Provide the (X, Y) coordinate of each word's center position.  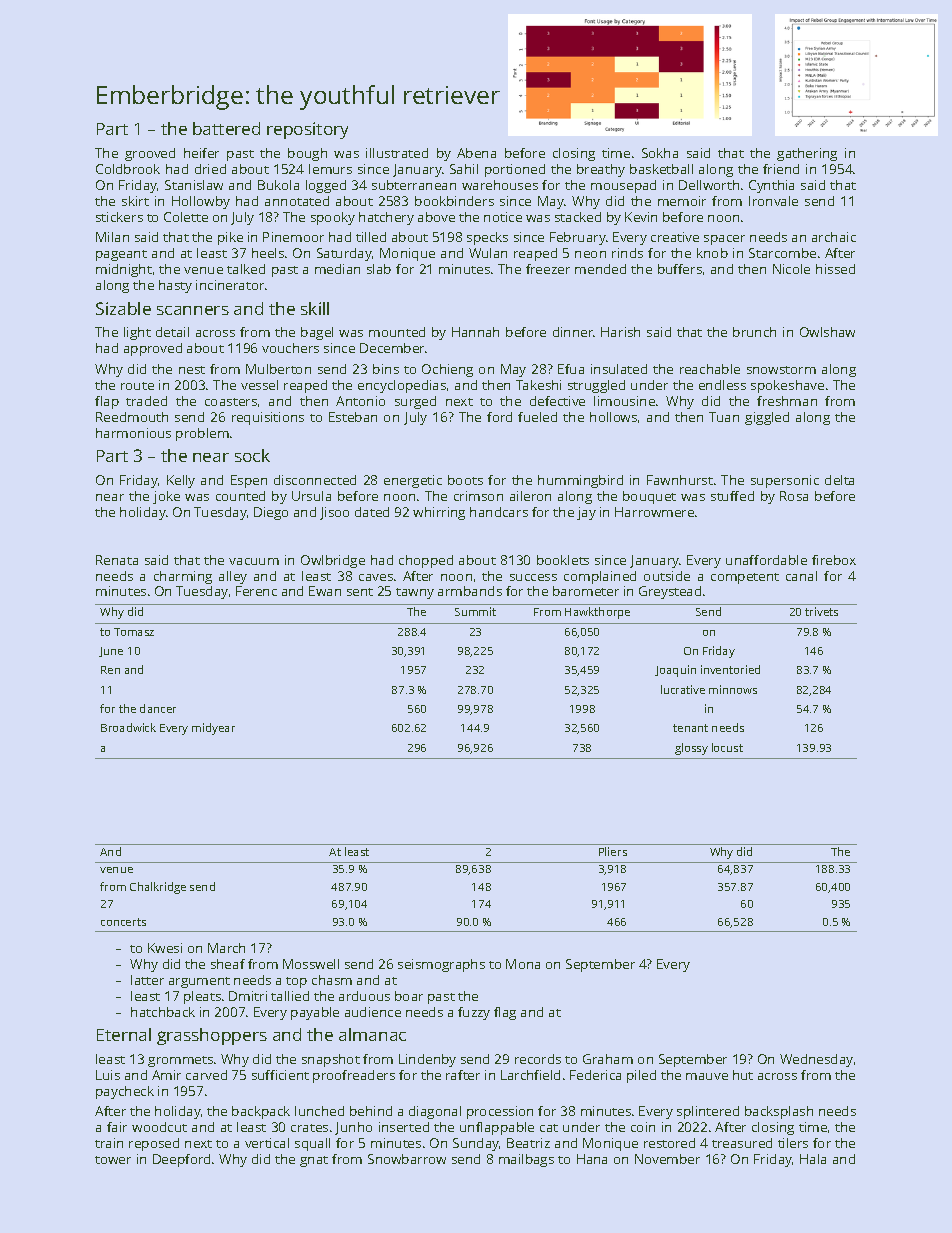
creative (675, 237)
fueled (537, 417)
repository (307, 130)
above (436, 217)
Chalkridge (158, 888)
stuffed (732, 496)
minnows (733, 689)
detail (172, 332)
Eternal (124, 1034)
